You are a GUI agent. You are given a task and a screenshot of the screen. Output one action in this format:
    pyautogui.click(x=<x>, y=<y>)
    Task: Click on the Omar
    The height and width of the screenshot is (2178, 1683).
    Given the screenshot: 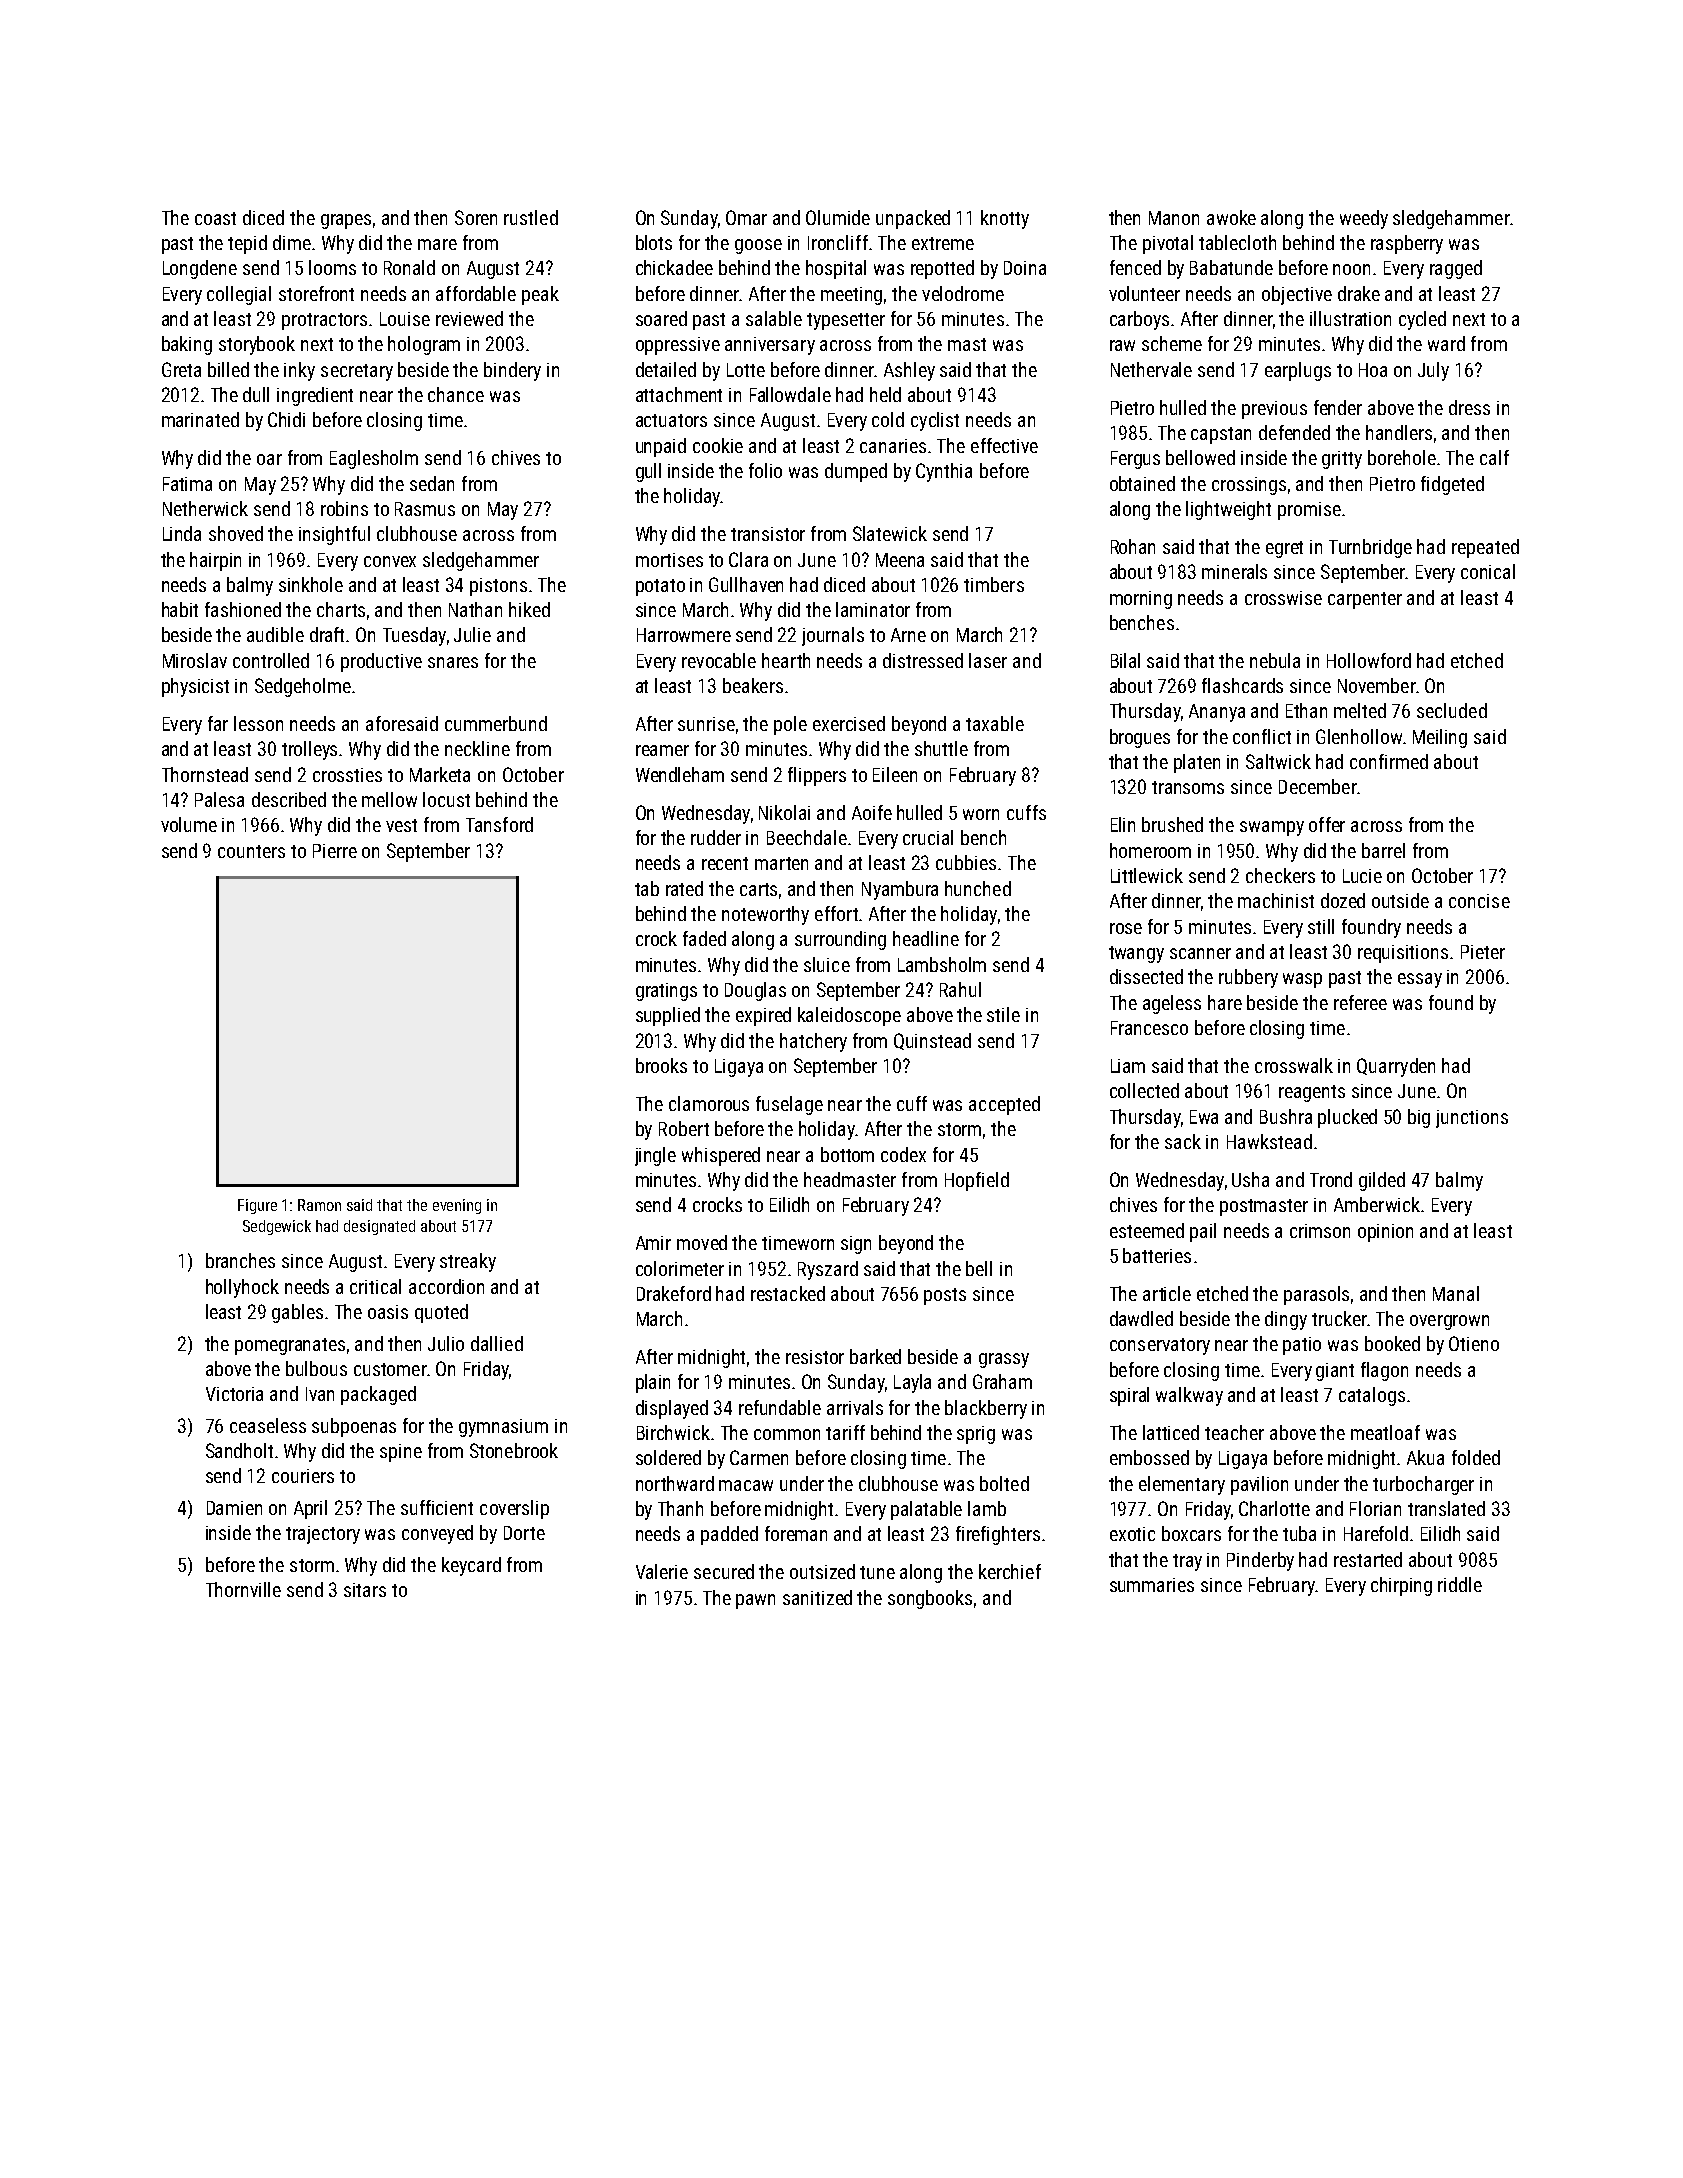 What is the action you would take?
    pyautogui.click(x=746, y=217)
